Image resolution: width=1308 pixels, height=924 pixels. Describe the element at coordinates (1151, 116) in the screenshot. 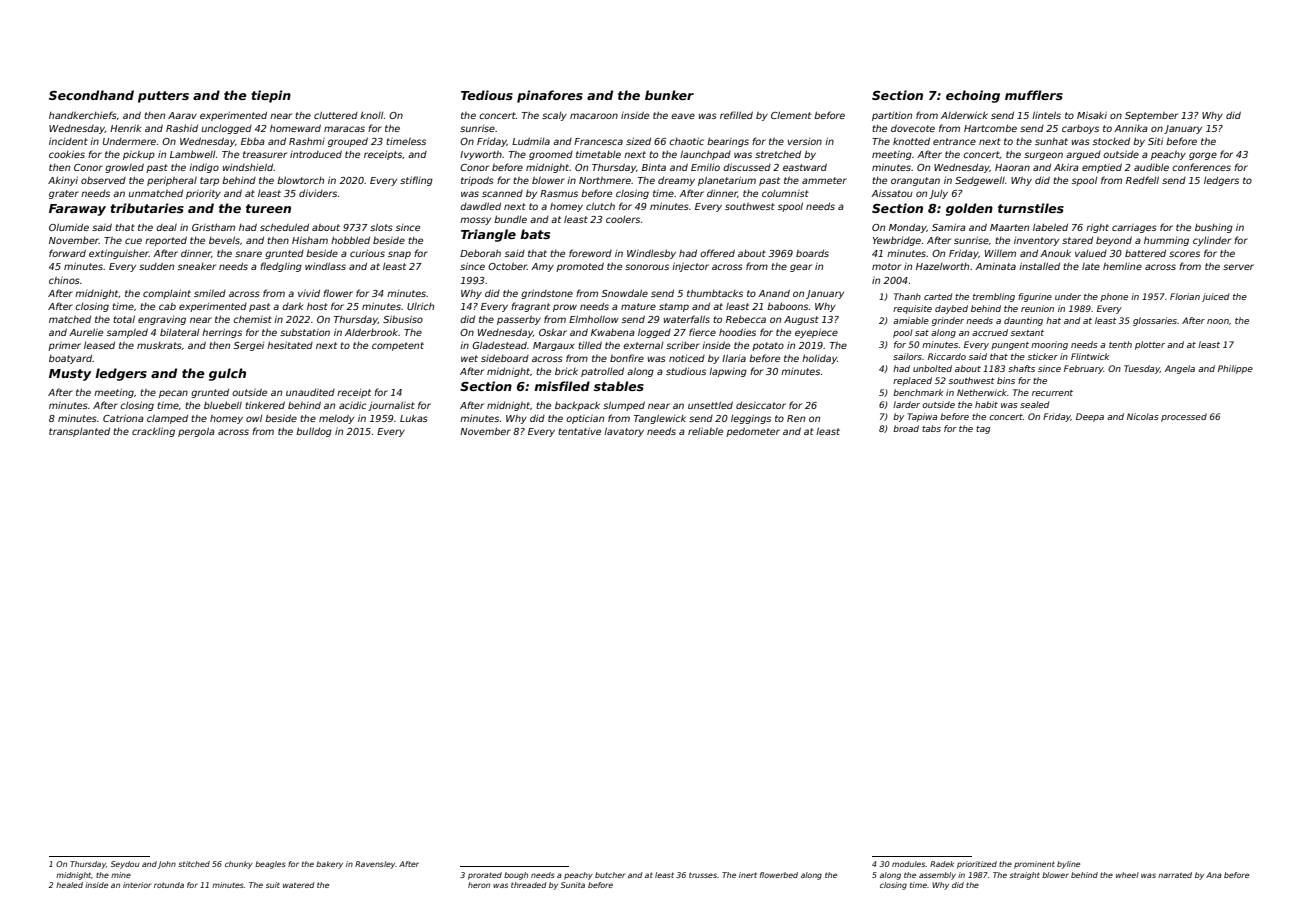

I see `September` at that location.
